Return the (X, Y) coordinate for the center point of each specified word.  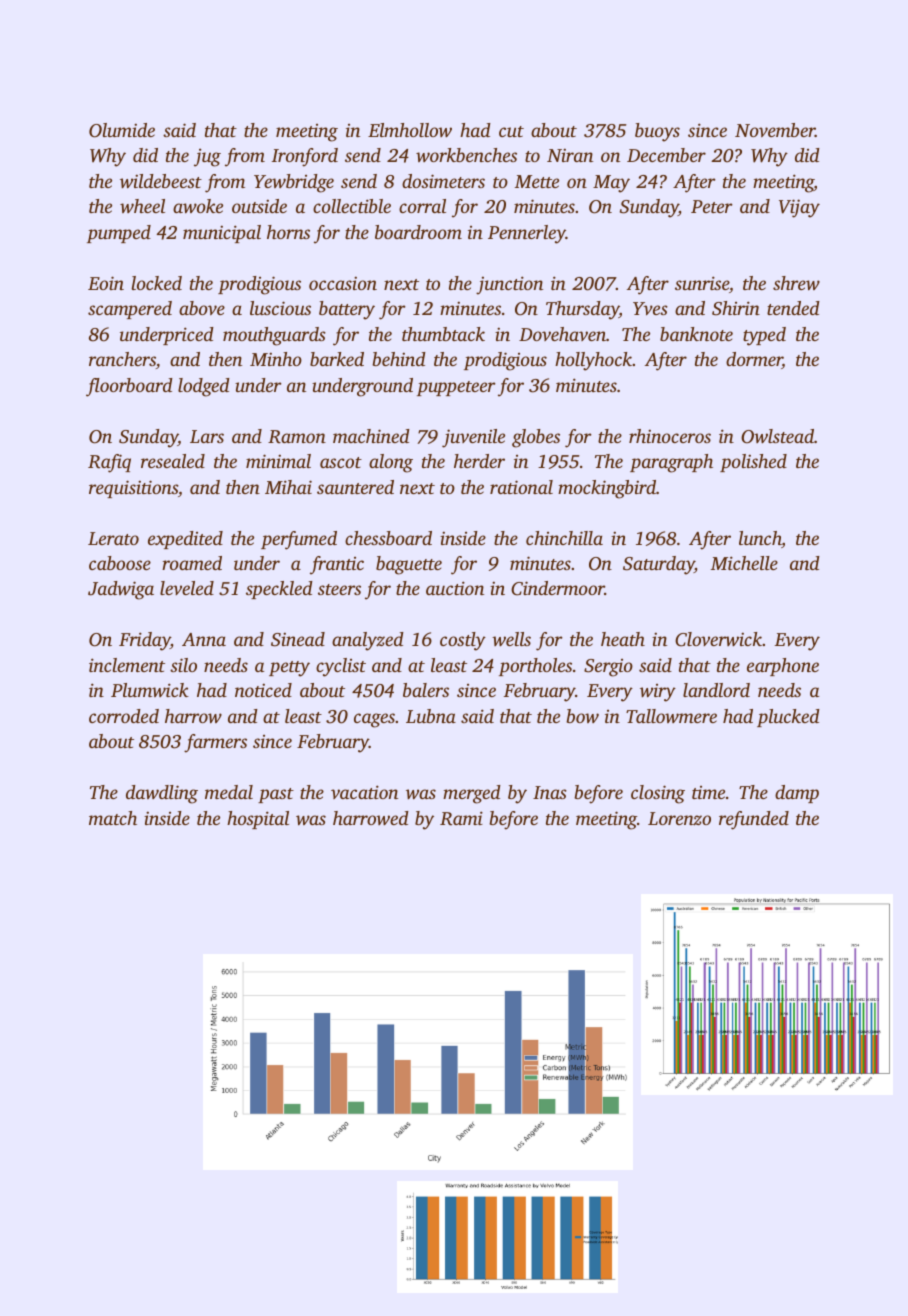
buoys (657, 132)
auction (455, 588)
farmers (215, 743)
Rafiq (109, 463)
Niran (570, 155)
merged (472, 794)
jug (207, 157)
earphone (783, 667)
